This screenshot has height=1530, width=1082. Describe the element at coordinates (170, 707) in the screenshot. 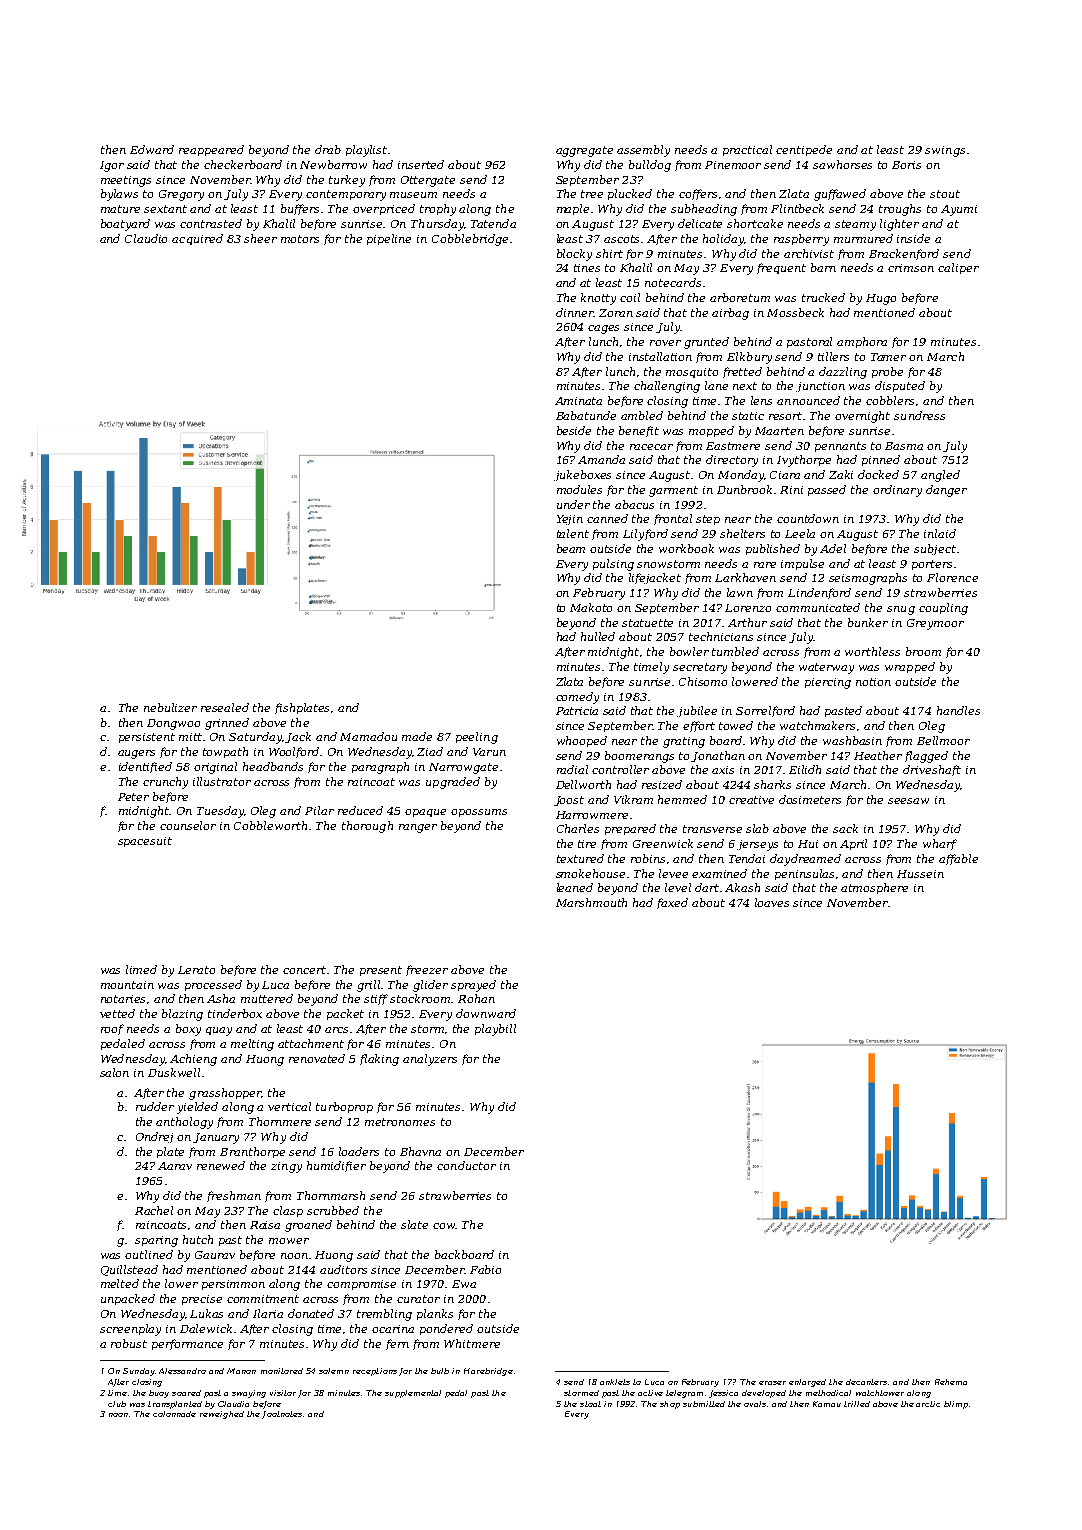

I see `nebulizer` at that location.
